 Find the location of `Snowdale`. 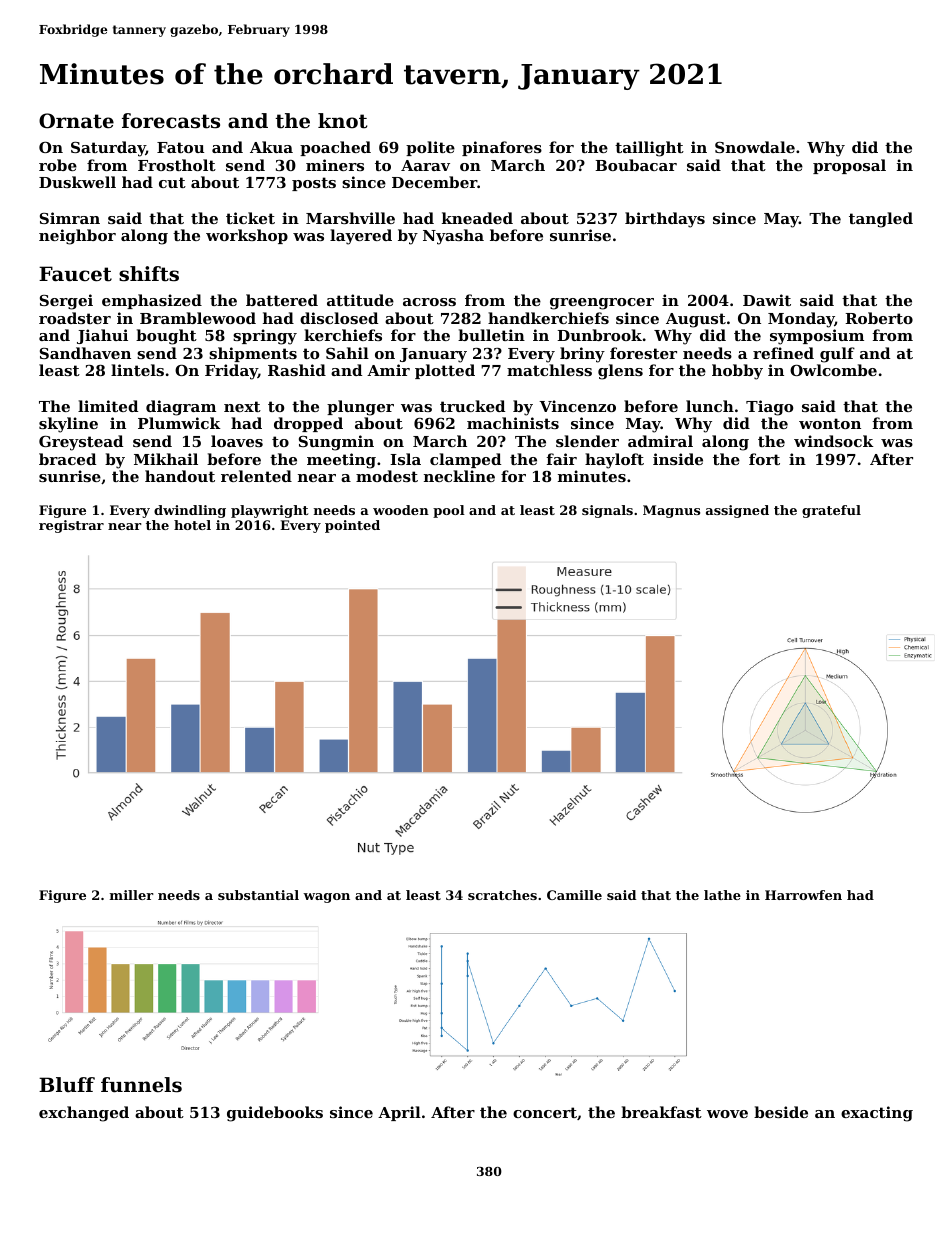

Snowdale is located at coordinates (755, 147).
